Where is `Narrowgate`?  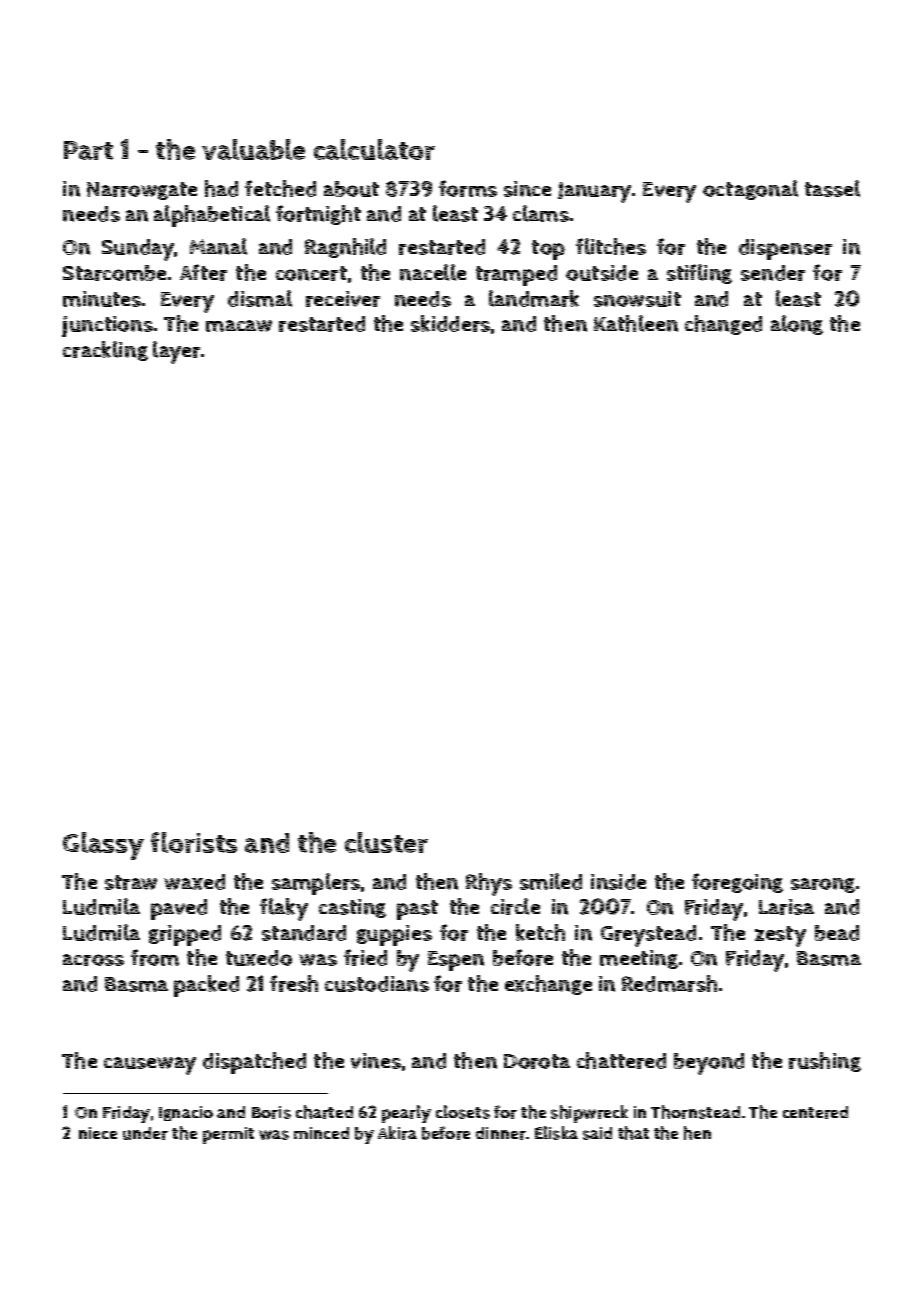
Narrowgate is located at coordinates (142, 191).
